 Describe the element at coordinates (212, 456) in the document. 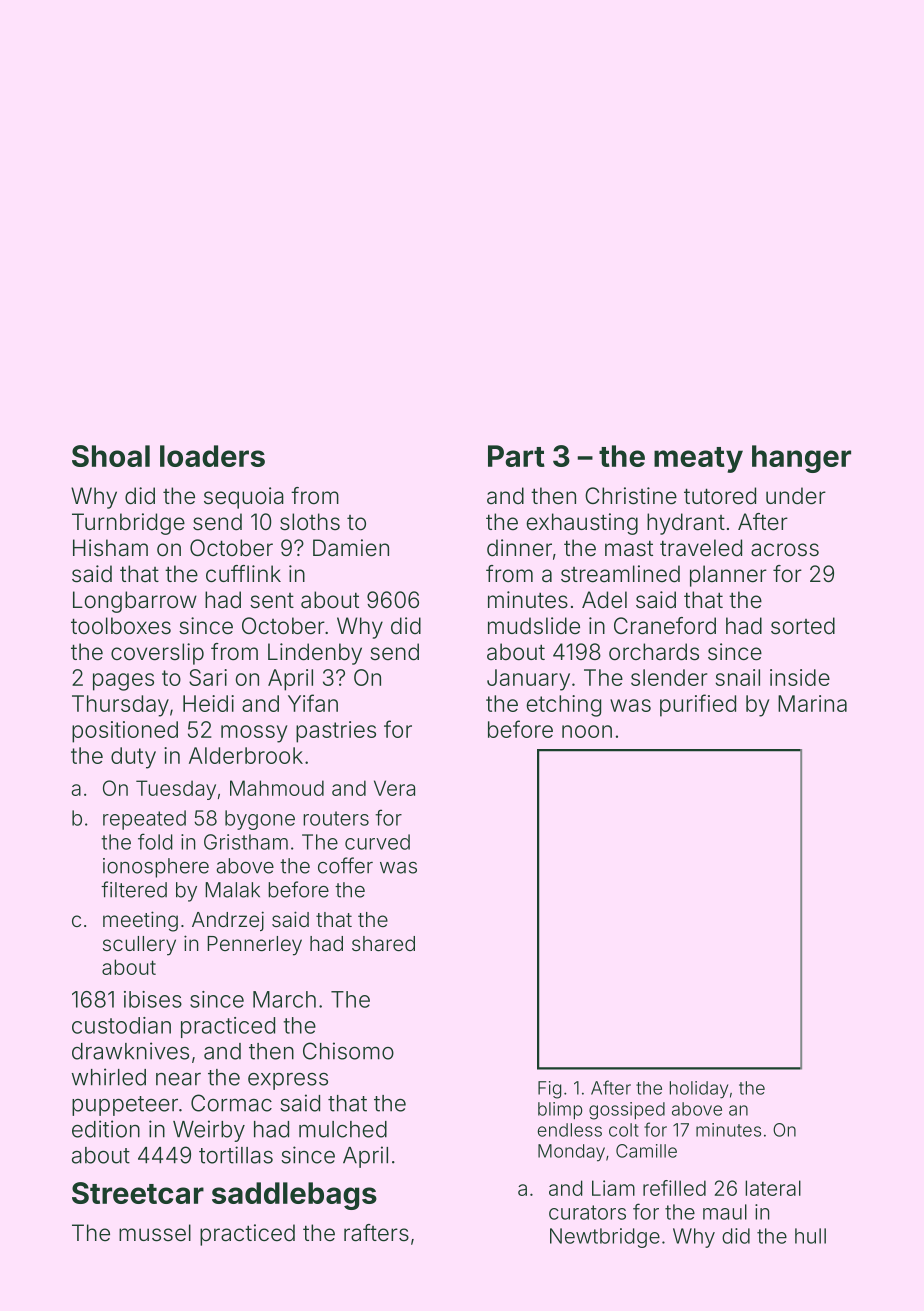

I see `loaders` at that location.
